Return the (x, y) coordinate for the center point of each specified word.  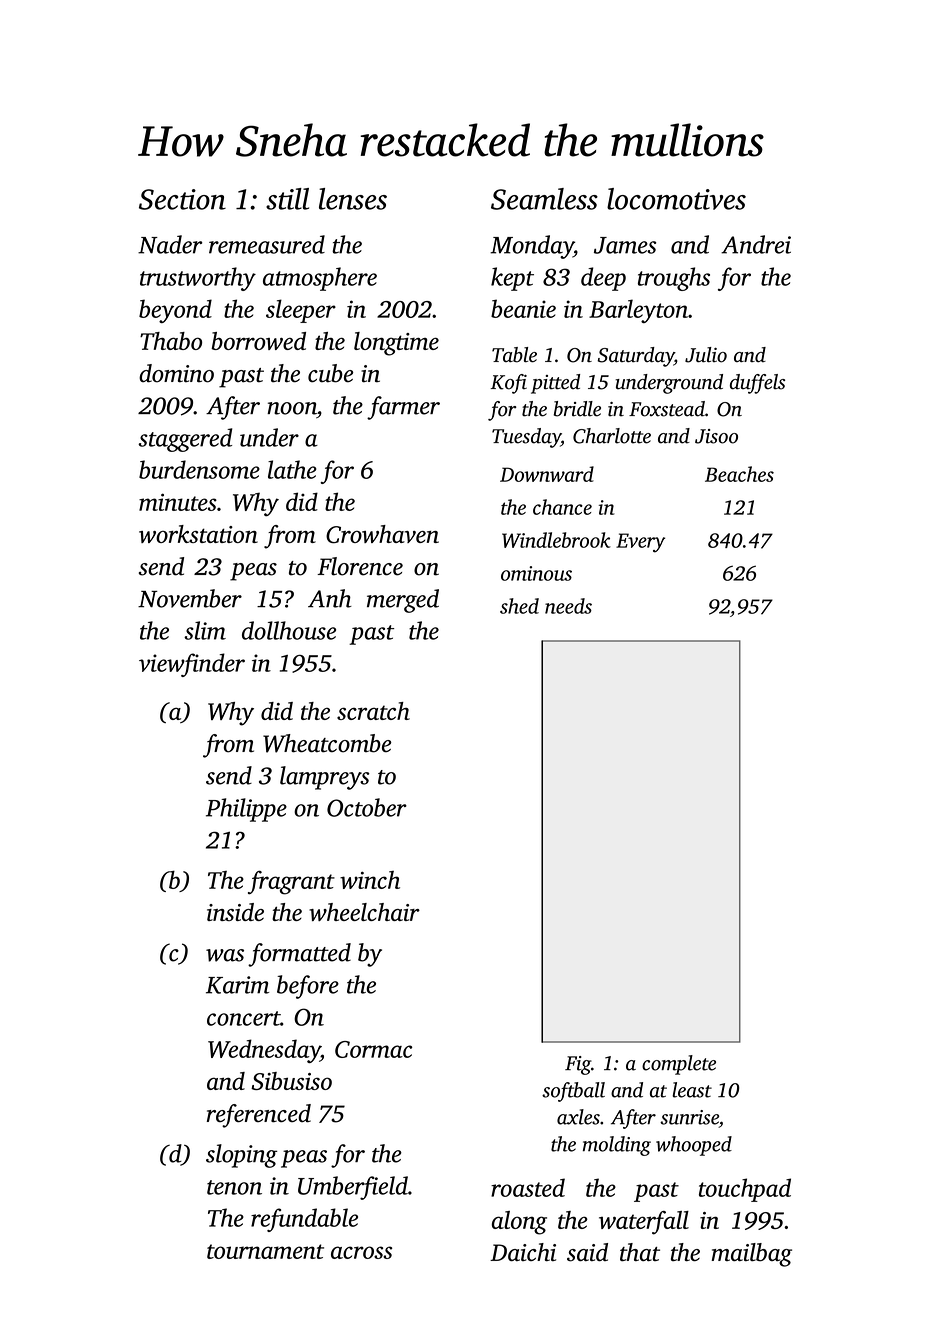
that (640, 1252)
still (287, 199)
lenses (353, 199)
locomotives (676, 199)
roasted (528, 1187)
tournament (265, 1251)
